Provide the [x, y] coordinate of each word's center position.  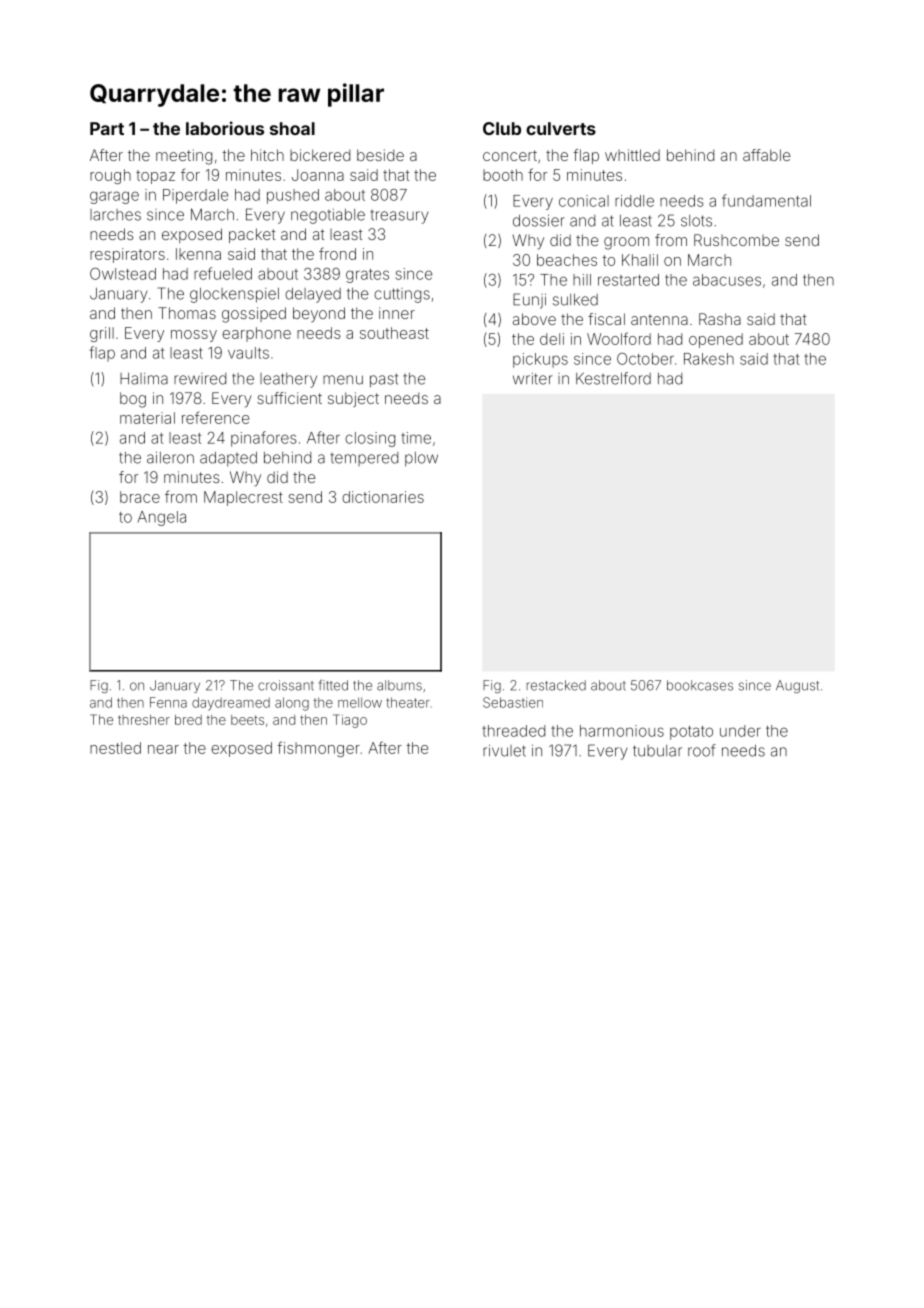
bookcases [700, 685]
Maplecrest [243, 498]
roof [702, 750]
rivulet [504, 750]
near [163, 749]
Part [107, 128]
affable [766, 155]
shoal [292, 128]
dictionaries [383, 497]
